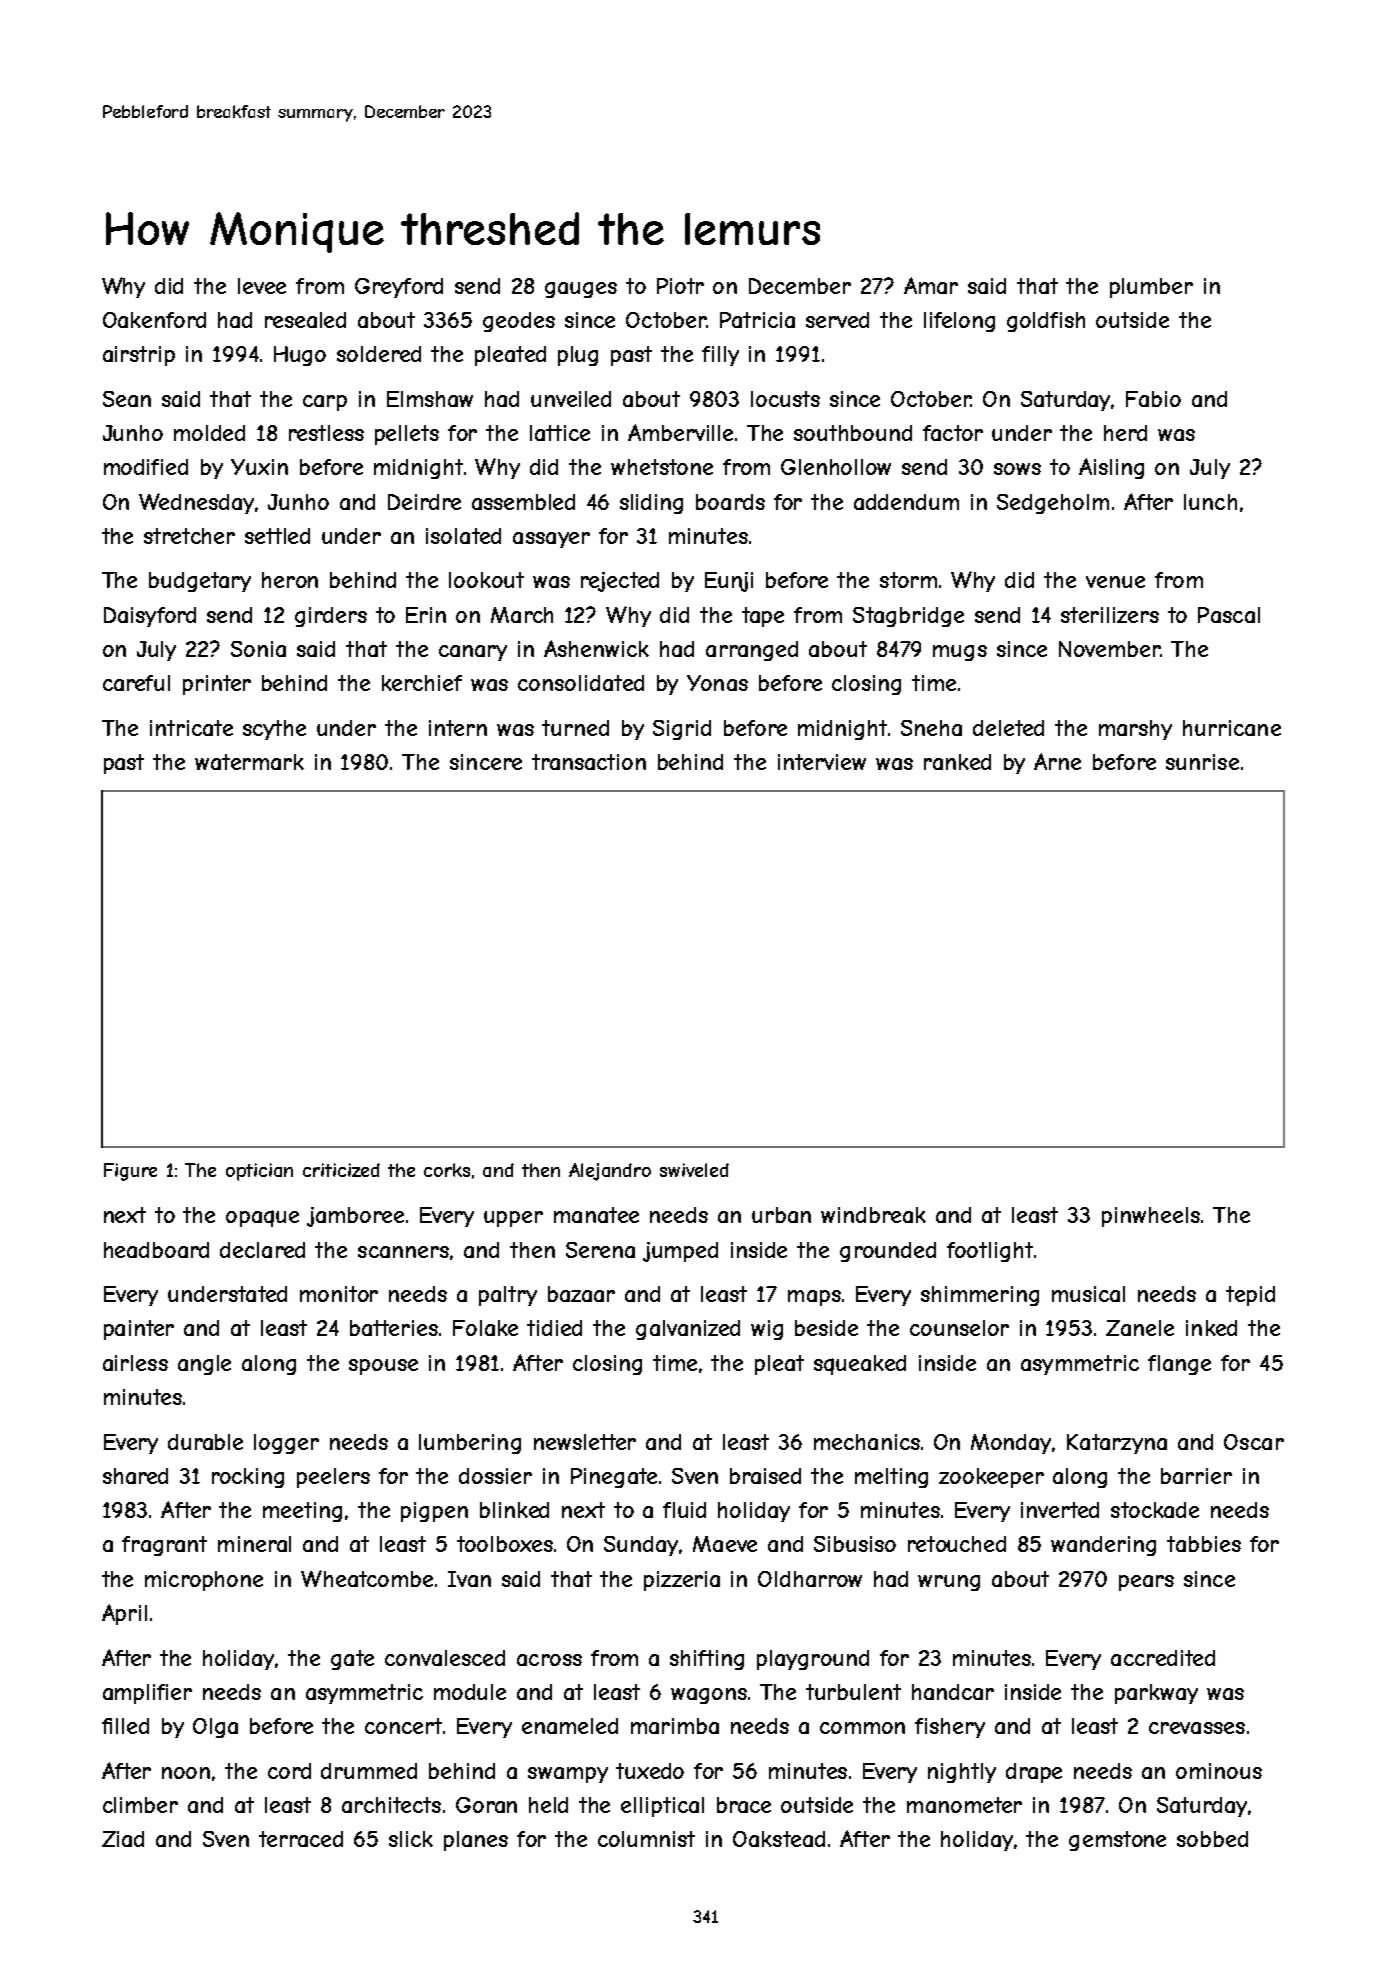 The height and width of the screenshot is (1969, 1386). Describe the element at coordinates (445, 1658) in the screenshot. I see `convalesced` at that location.
